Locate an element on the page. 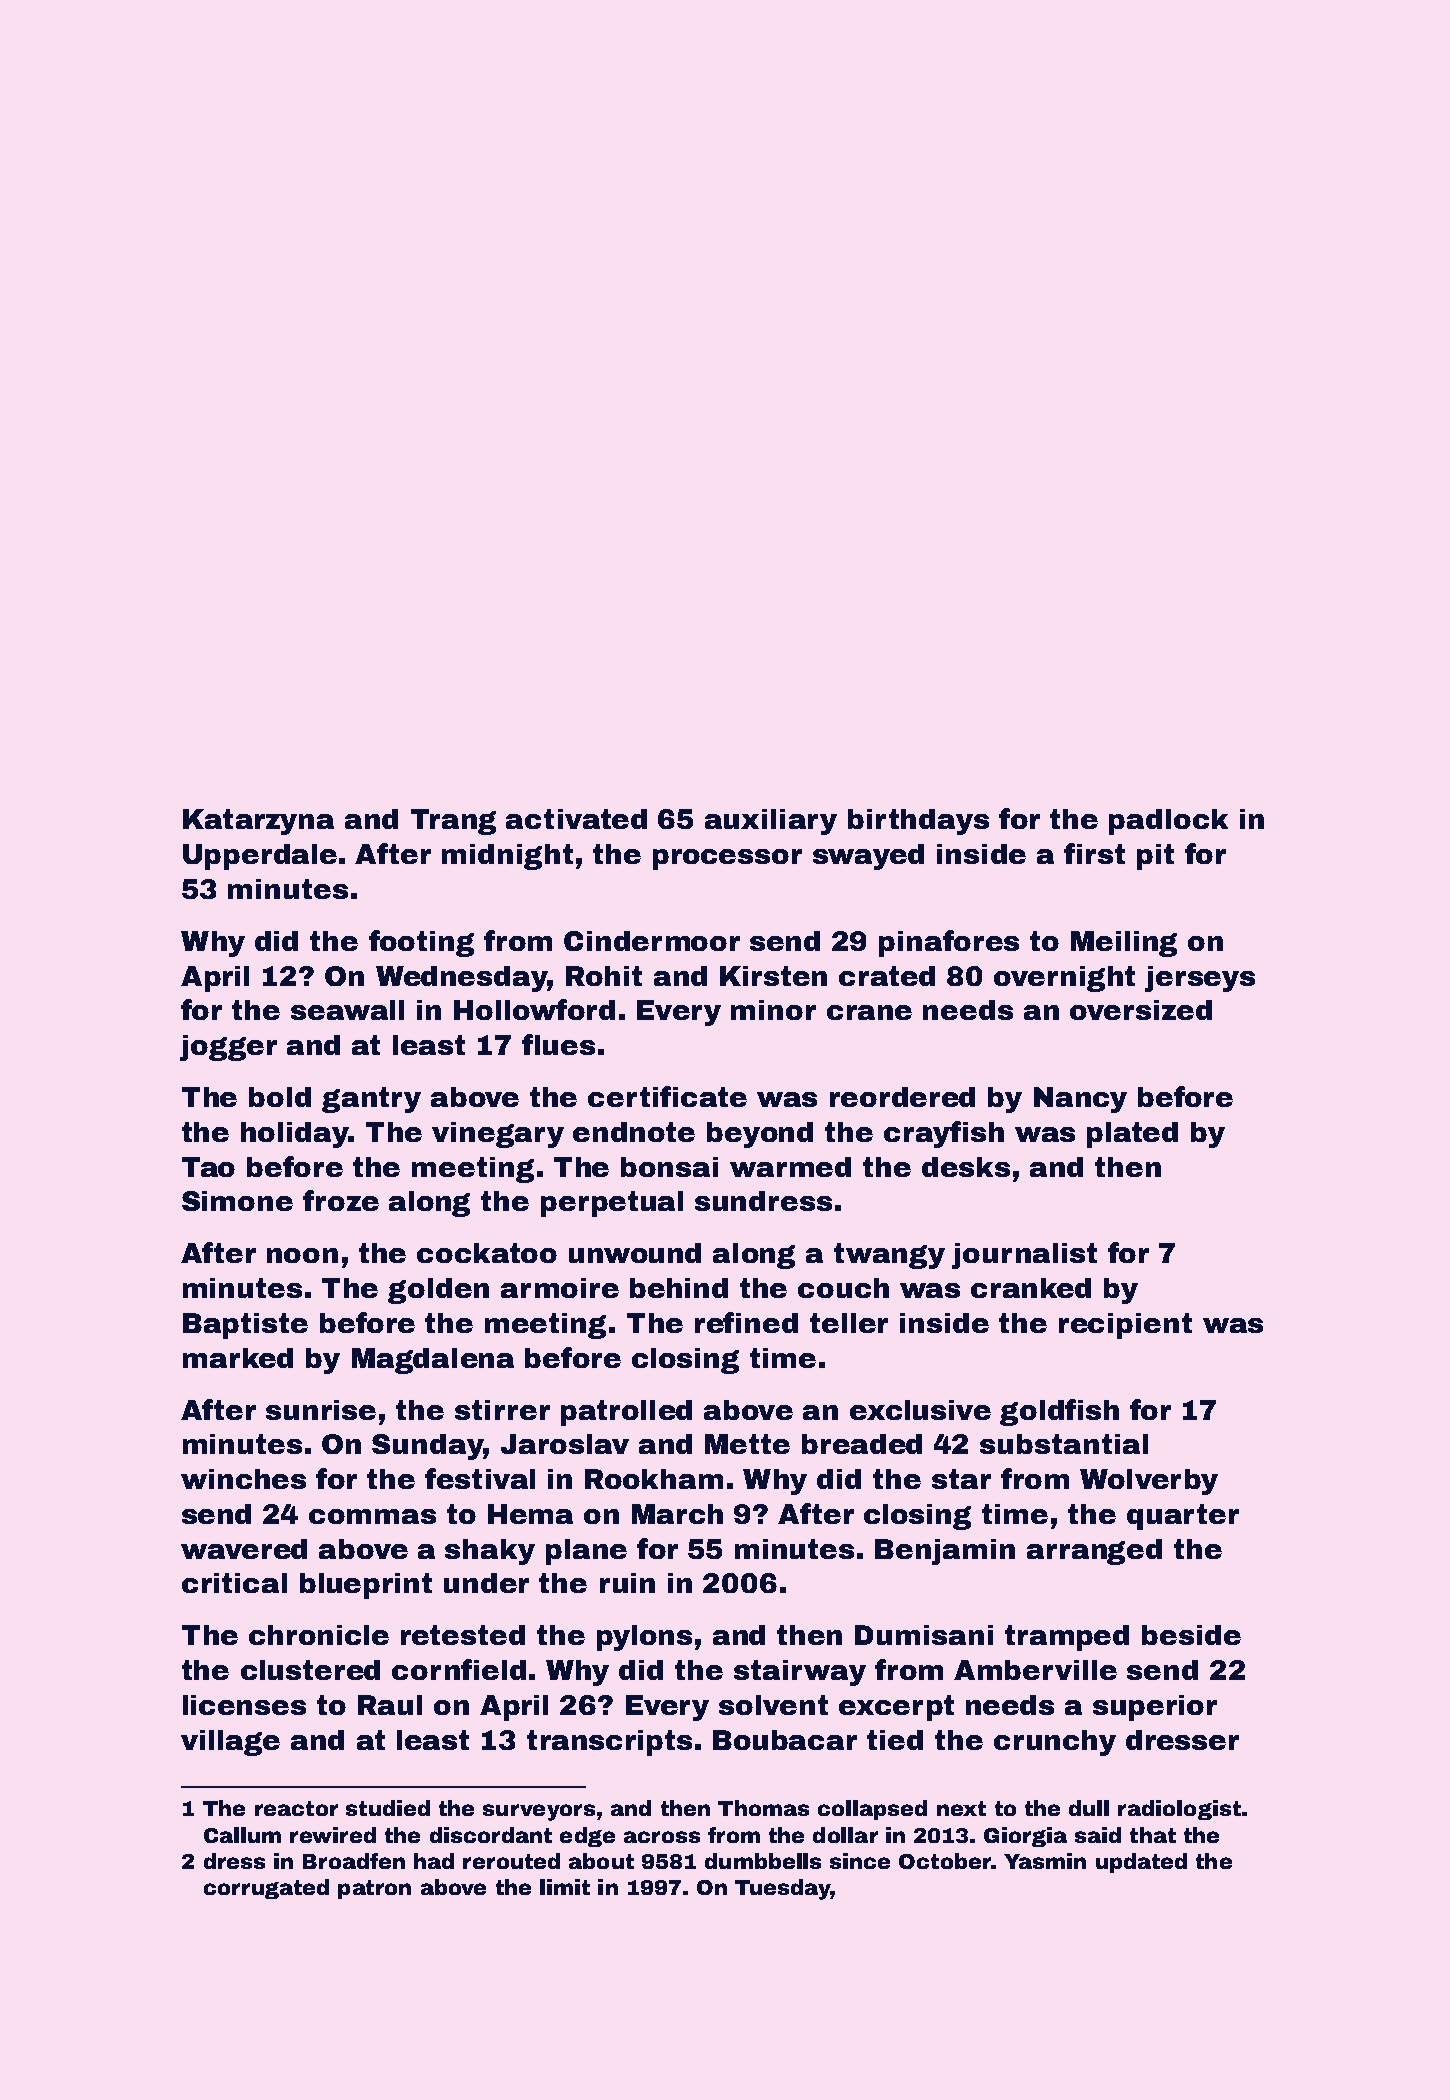 The height and width of the document is (2100, 1450). auxiliary is located at coordinates (771, 822).
